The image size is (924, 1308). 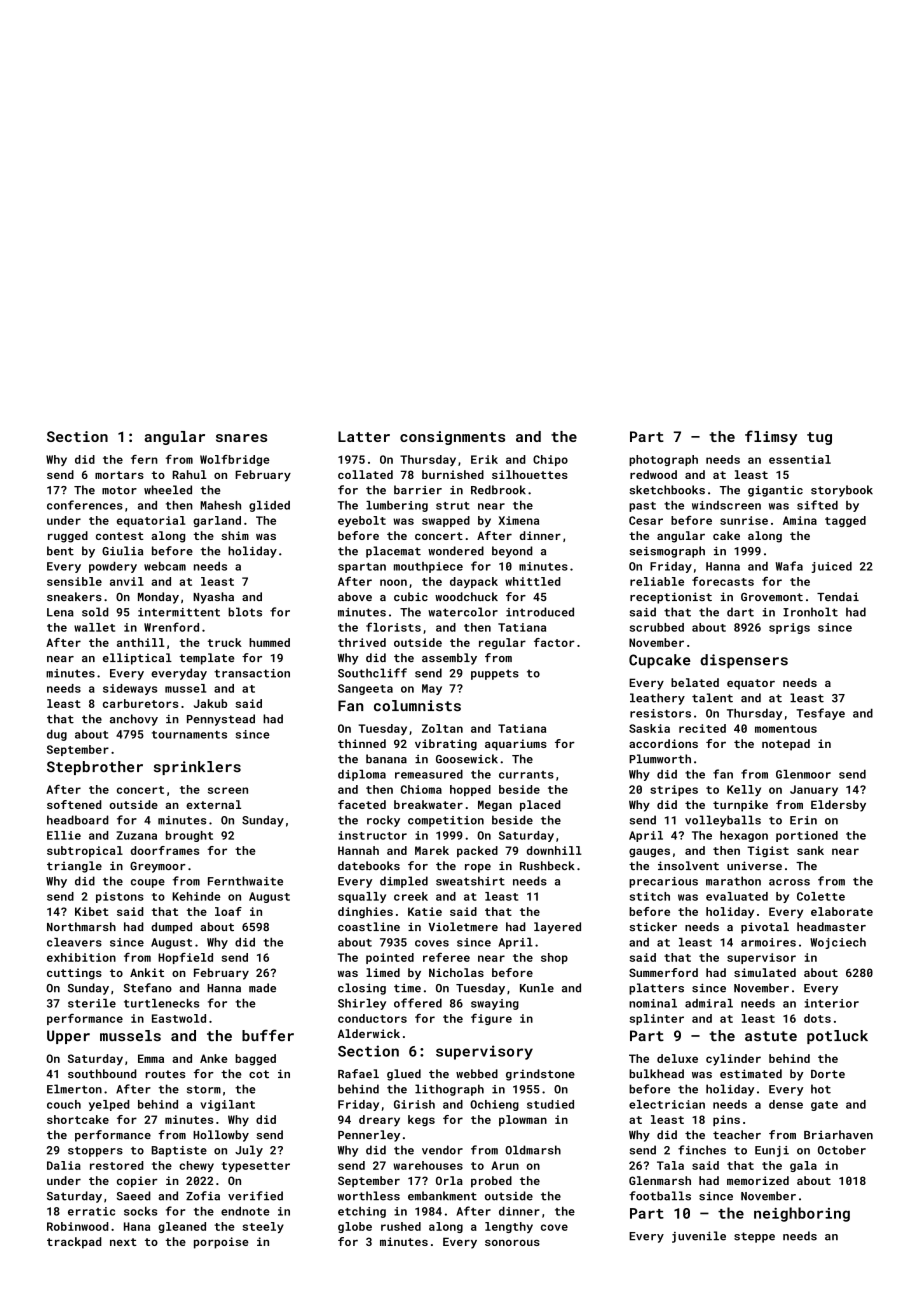 What do you see at coordinates (147, 972) in the screenshot?
I see `Ankit` at bounding box center [147, 972].
